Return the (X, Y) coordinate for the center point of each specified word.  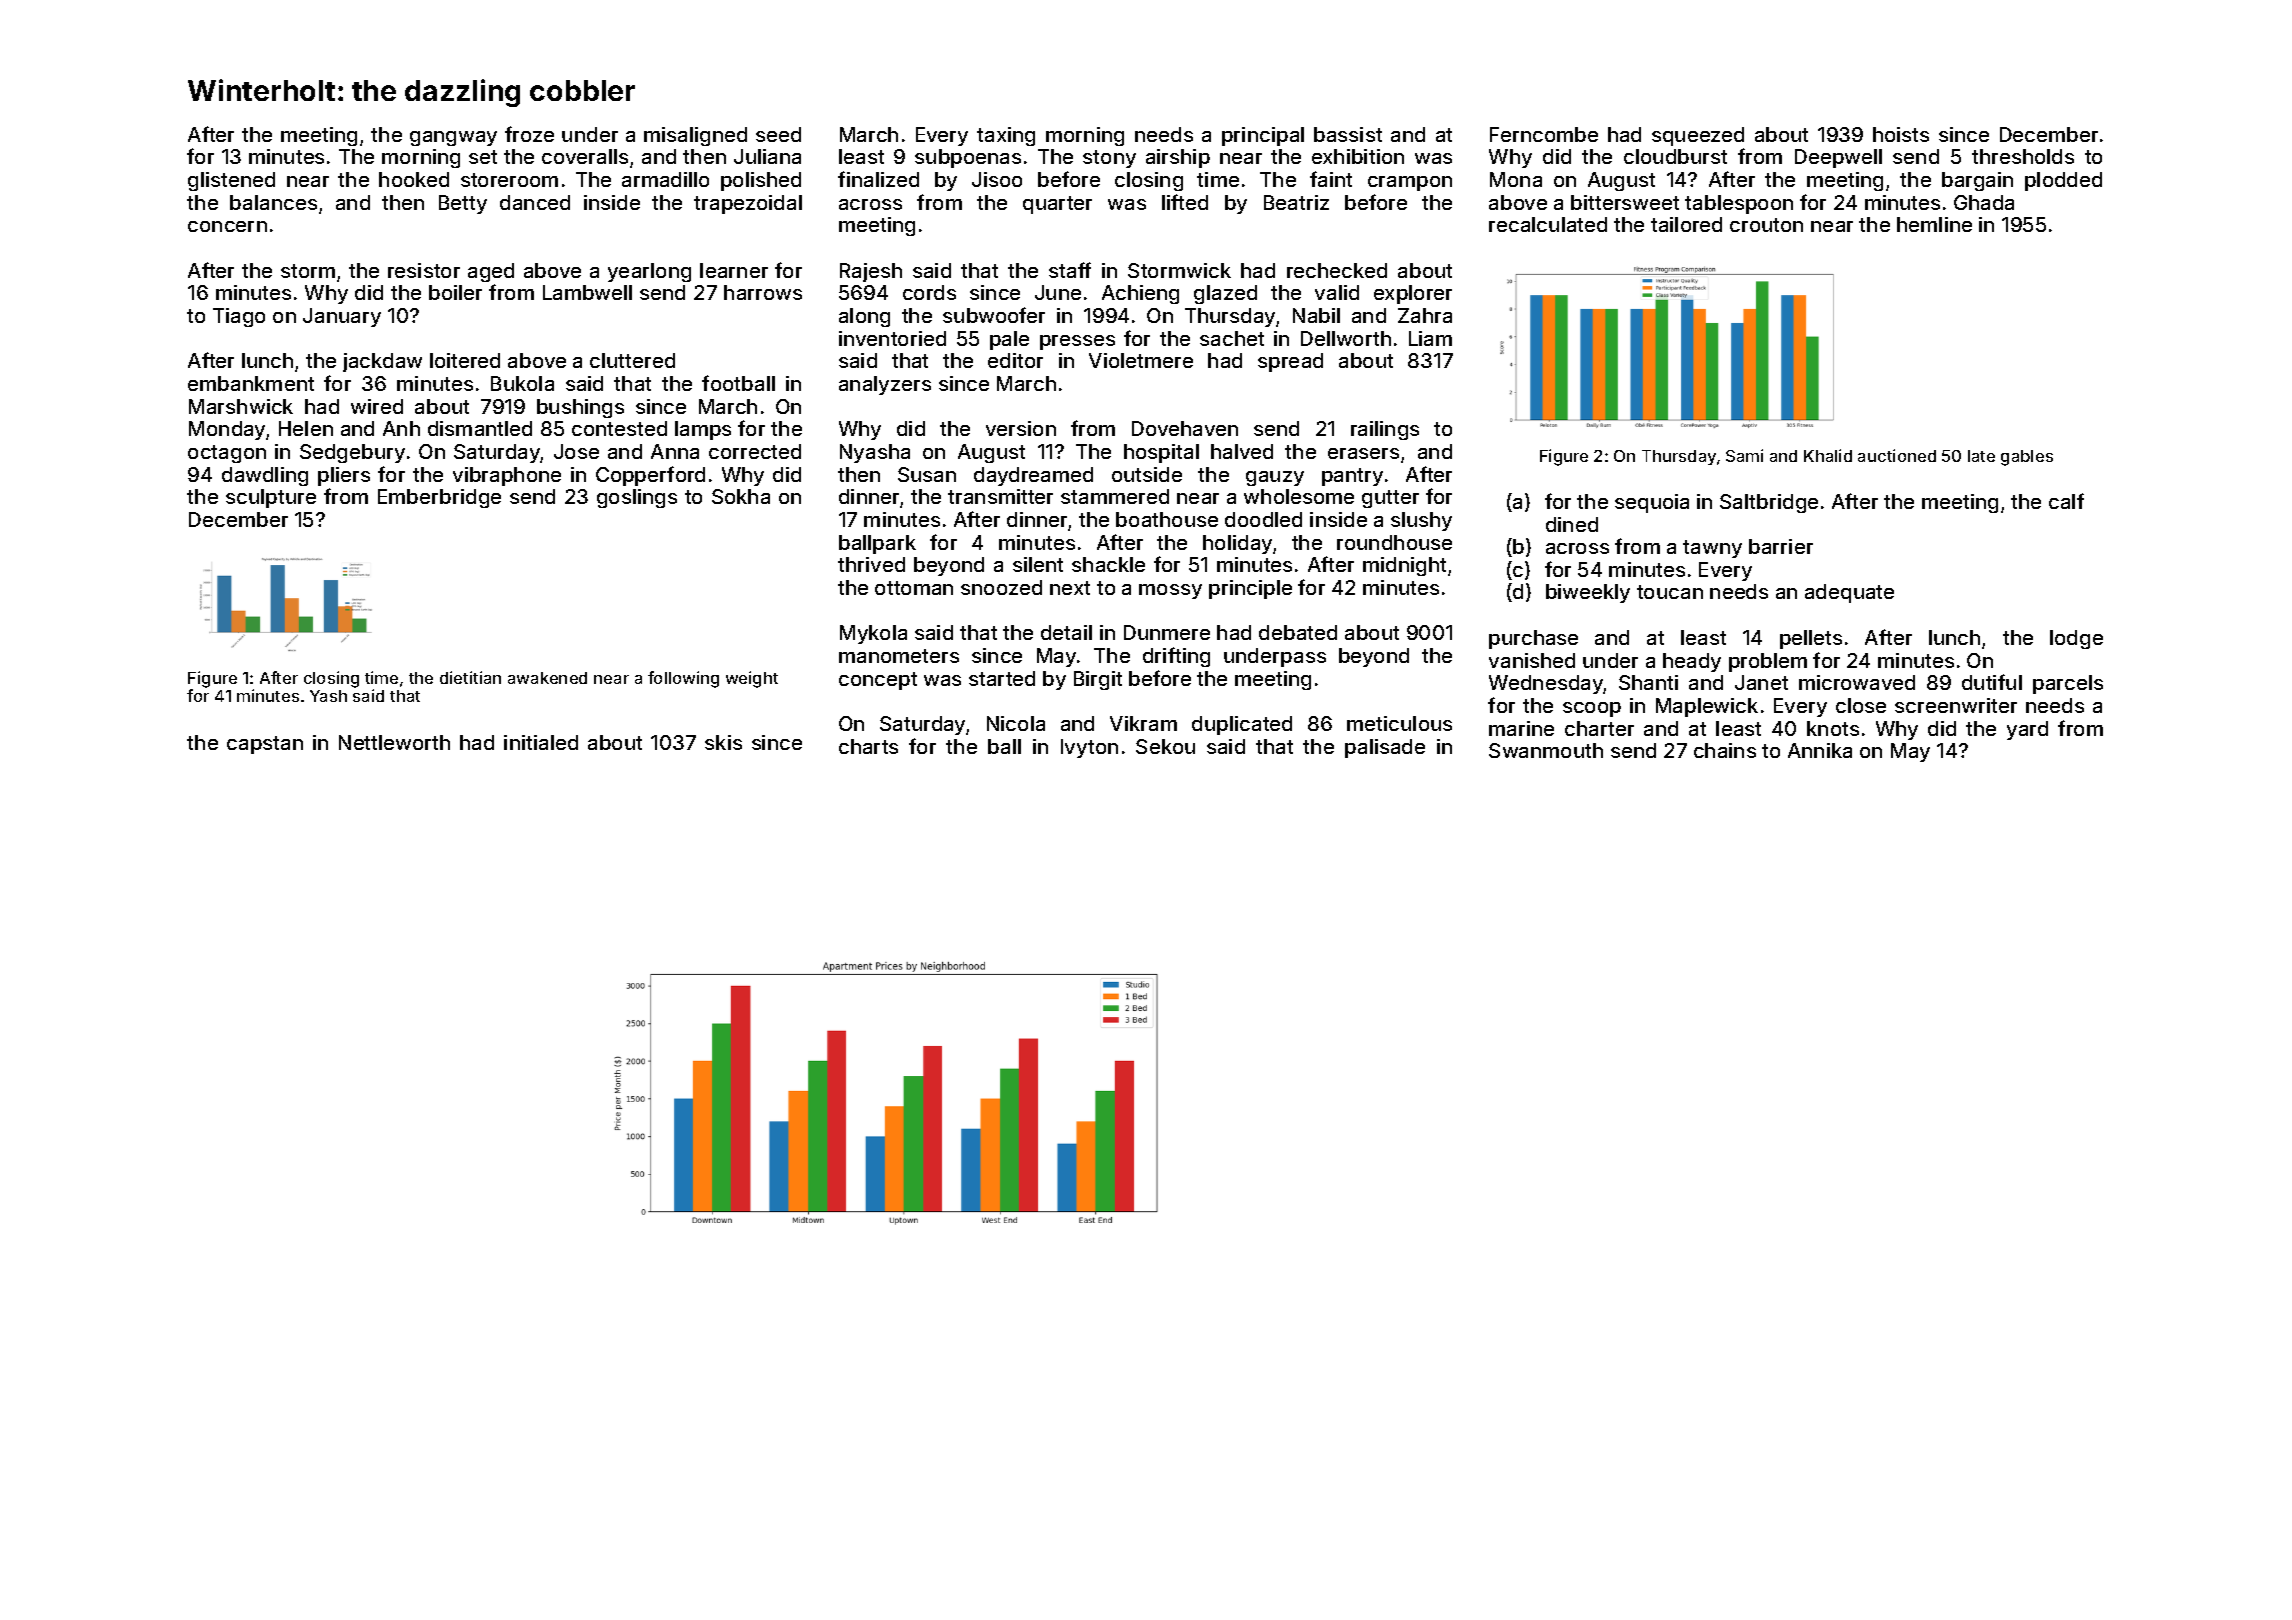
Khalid (1828, 455)
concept (878, 681)
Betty (463, 204)
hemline (1934, 224)
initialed (541, 742)
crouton (1766, 225)
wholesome (1299, 496)
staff (1070, 270)
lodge (2076, 639)
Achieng (1140, 294)
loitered (465, 360)
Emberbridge (439, 498)
